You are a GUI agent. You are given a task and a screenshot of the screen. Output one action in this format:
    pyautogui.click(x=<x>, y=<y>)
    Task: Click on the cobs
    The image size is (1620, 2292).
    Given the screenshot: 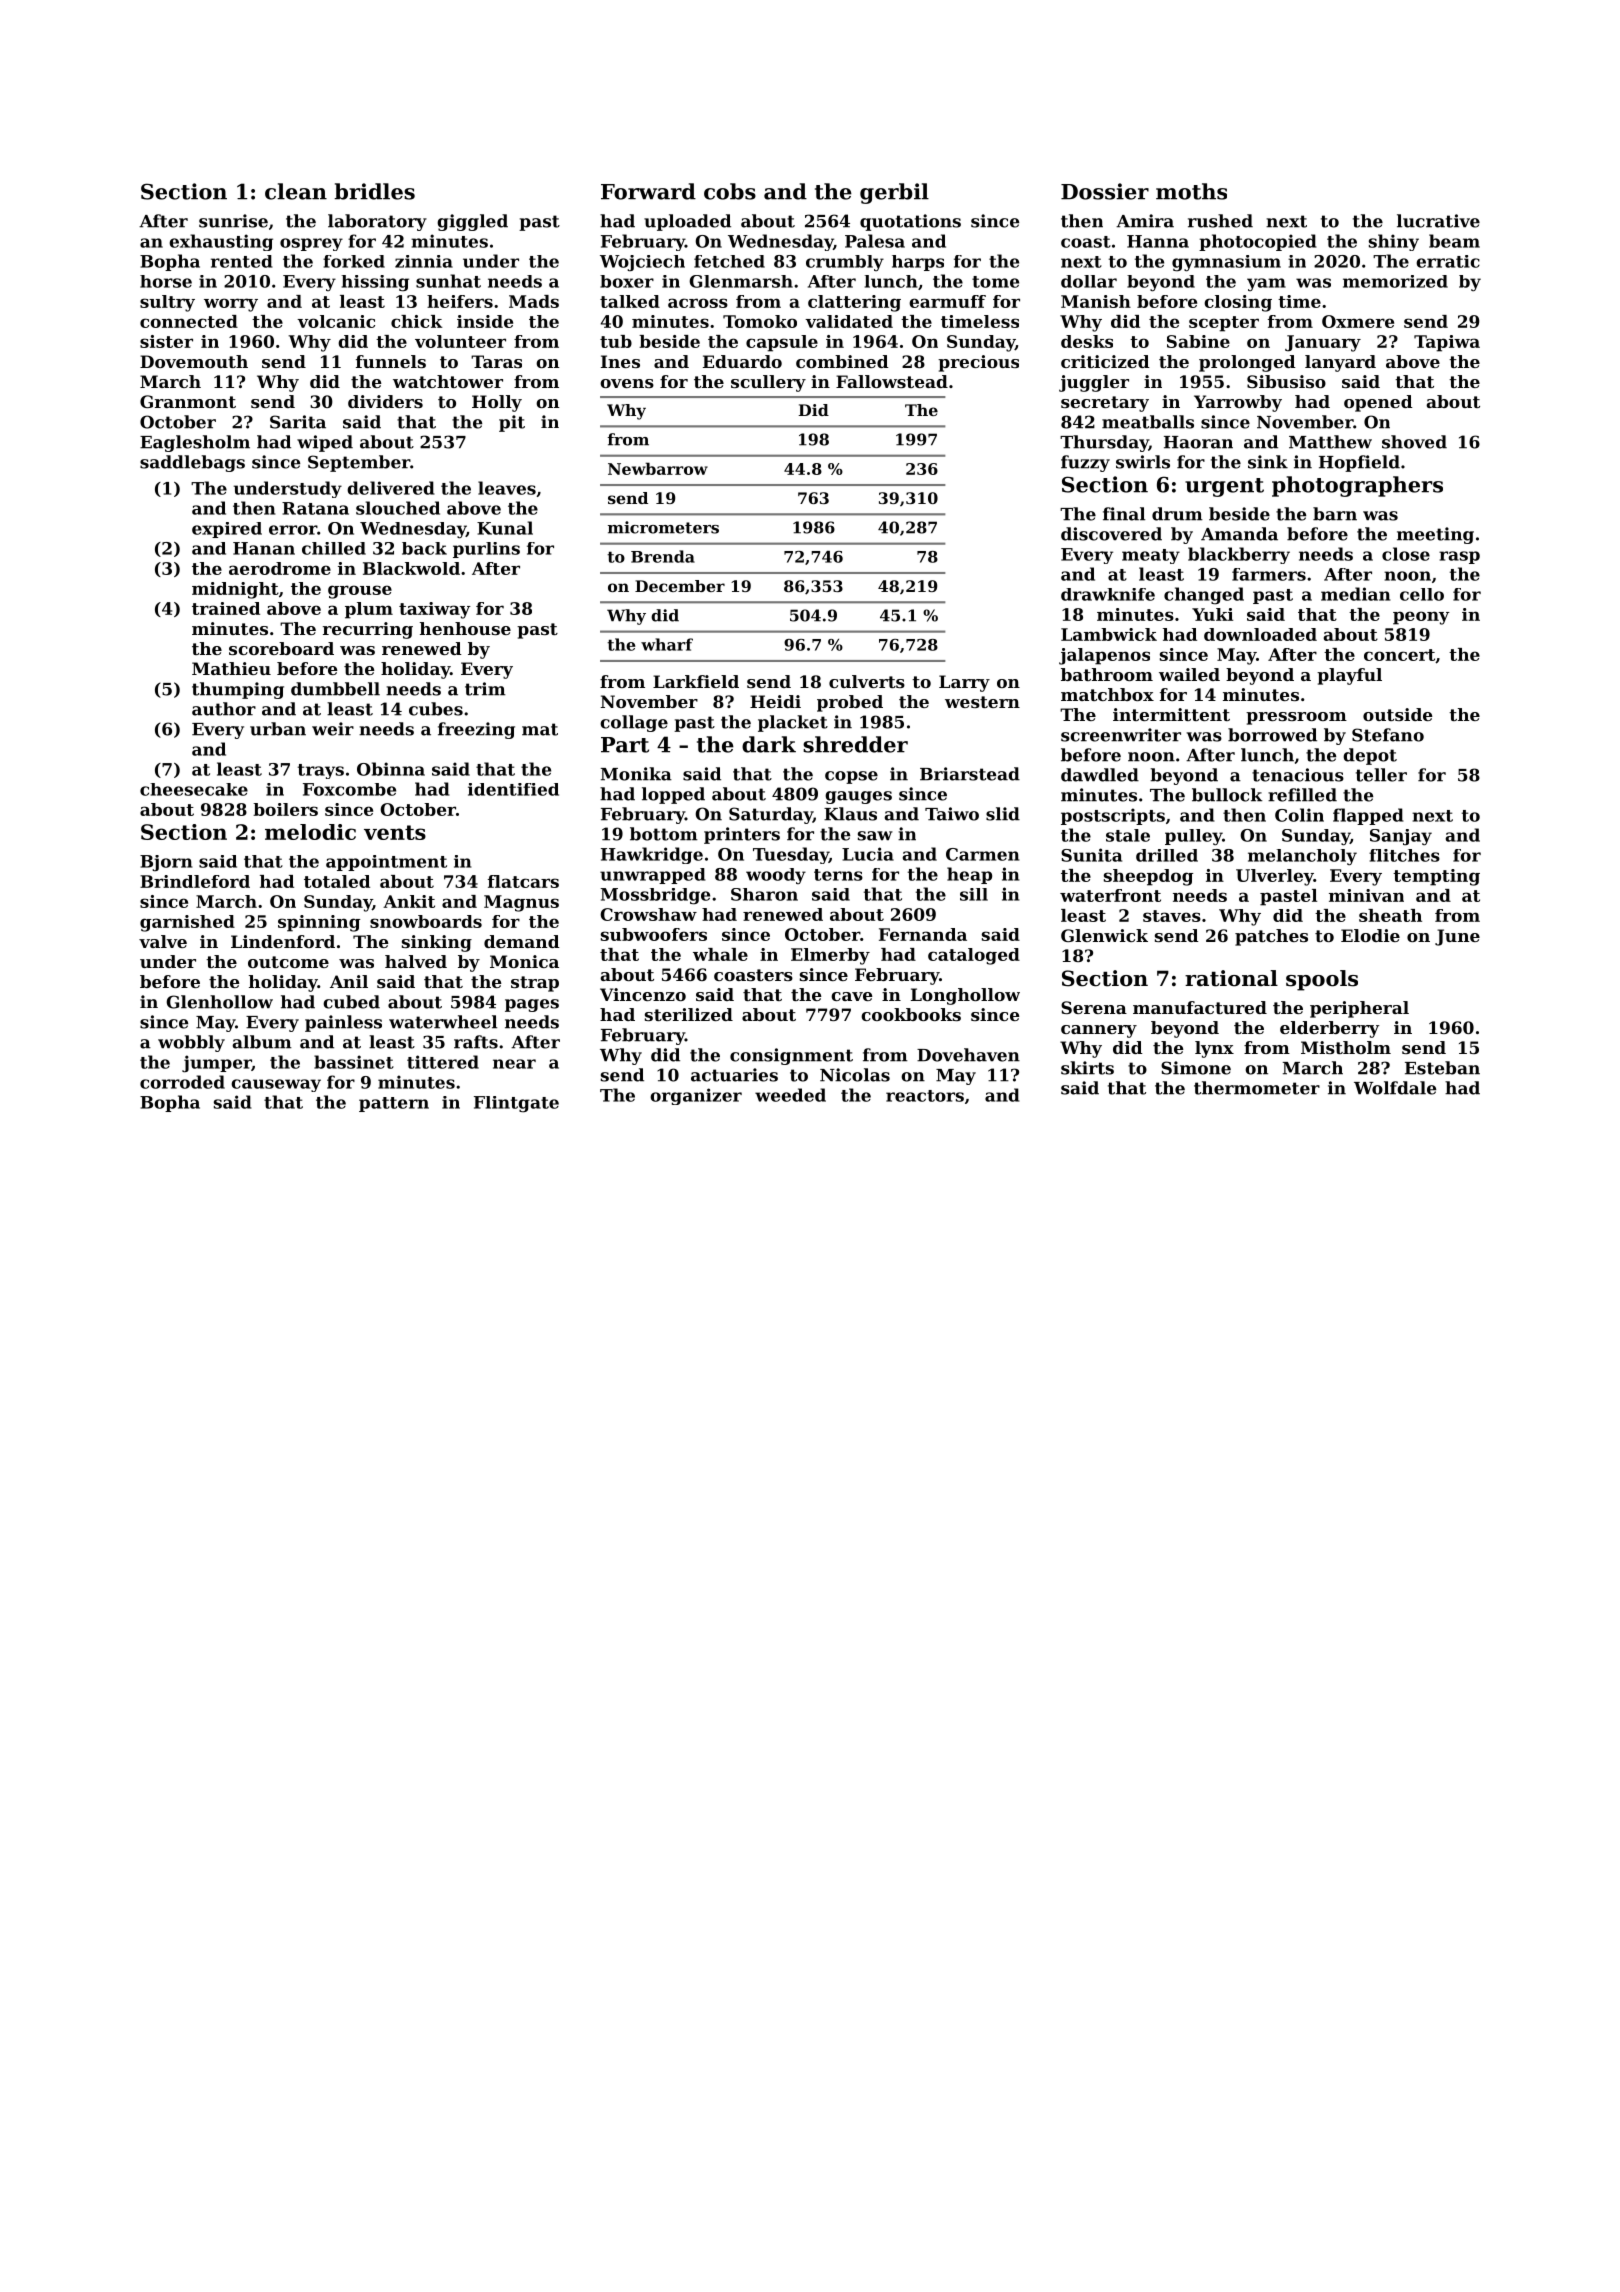 What is the action you would take?
    pyautogui.click(x=730, y=191)
